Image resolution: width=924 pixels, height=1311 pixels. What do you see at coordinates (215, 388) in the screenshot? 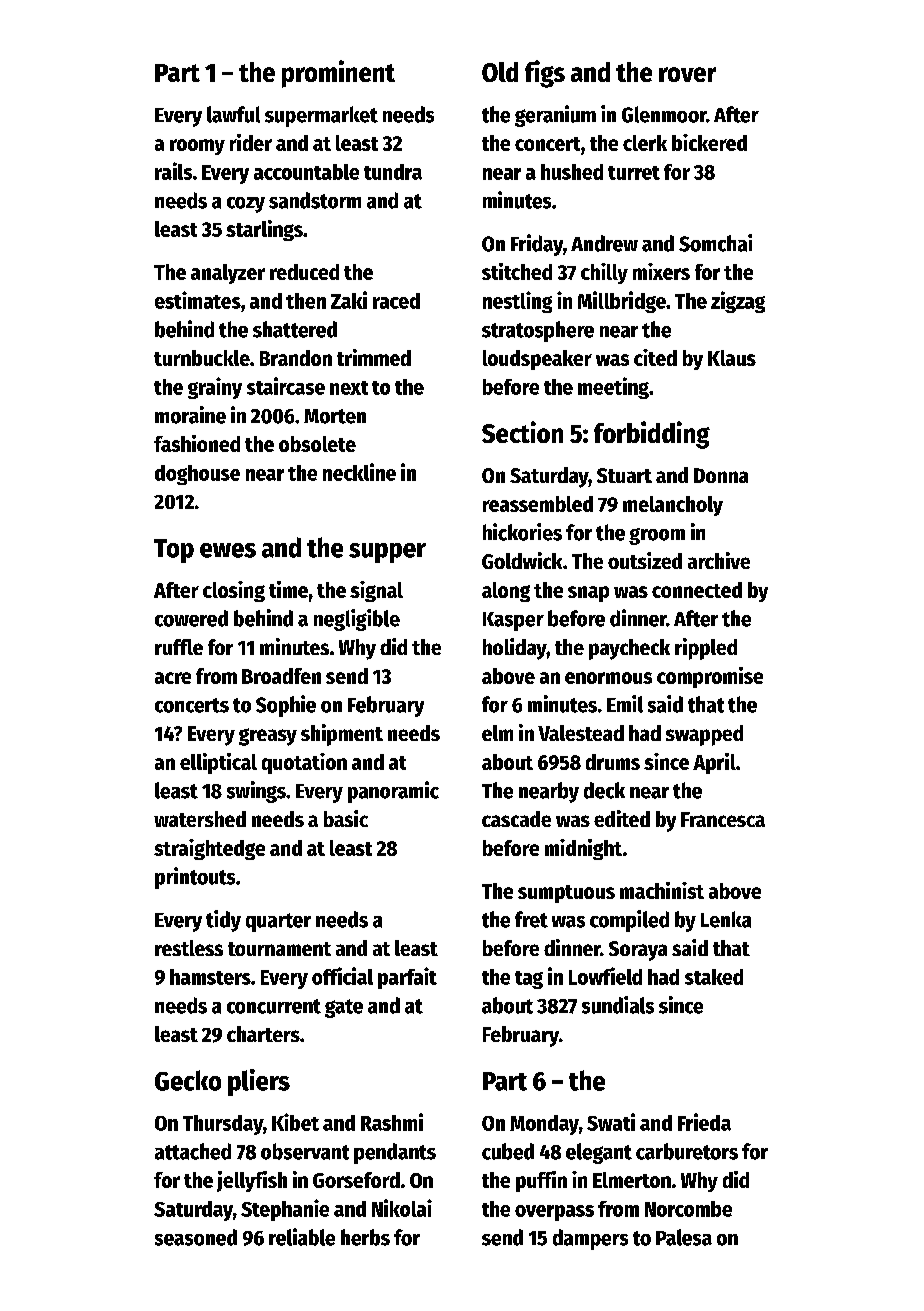
I see `grainy` at bounding box center [215, 388].
